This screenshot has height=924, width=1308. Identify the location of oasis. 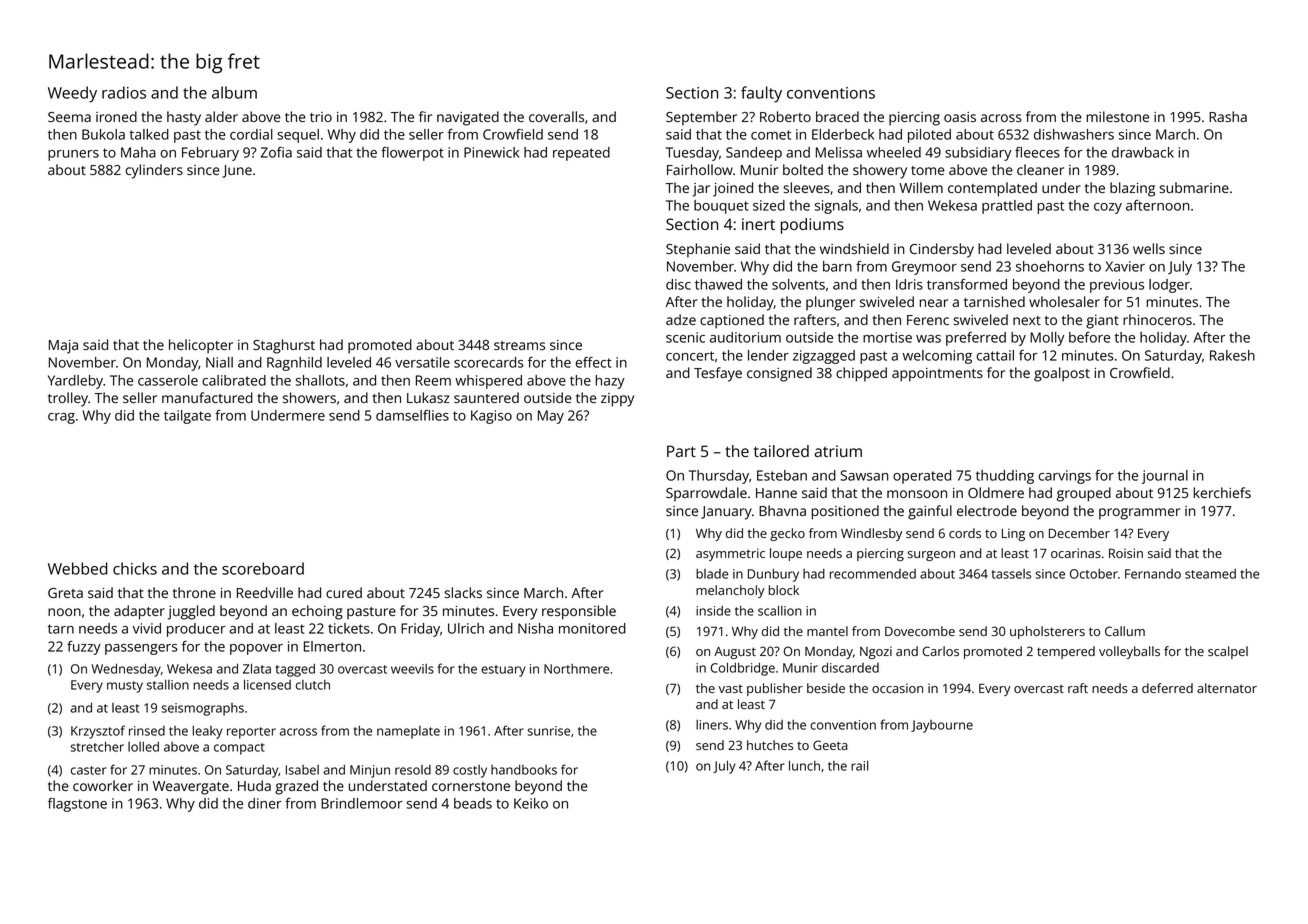
(960, 117).
